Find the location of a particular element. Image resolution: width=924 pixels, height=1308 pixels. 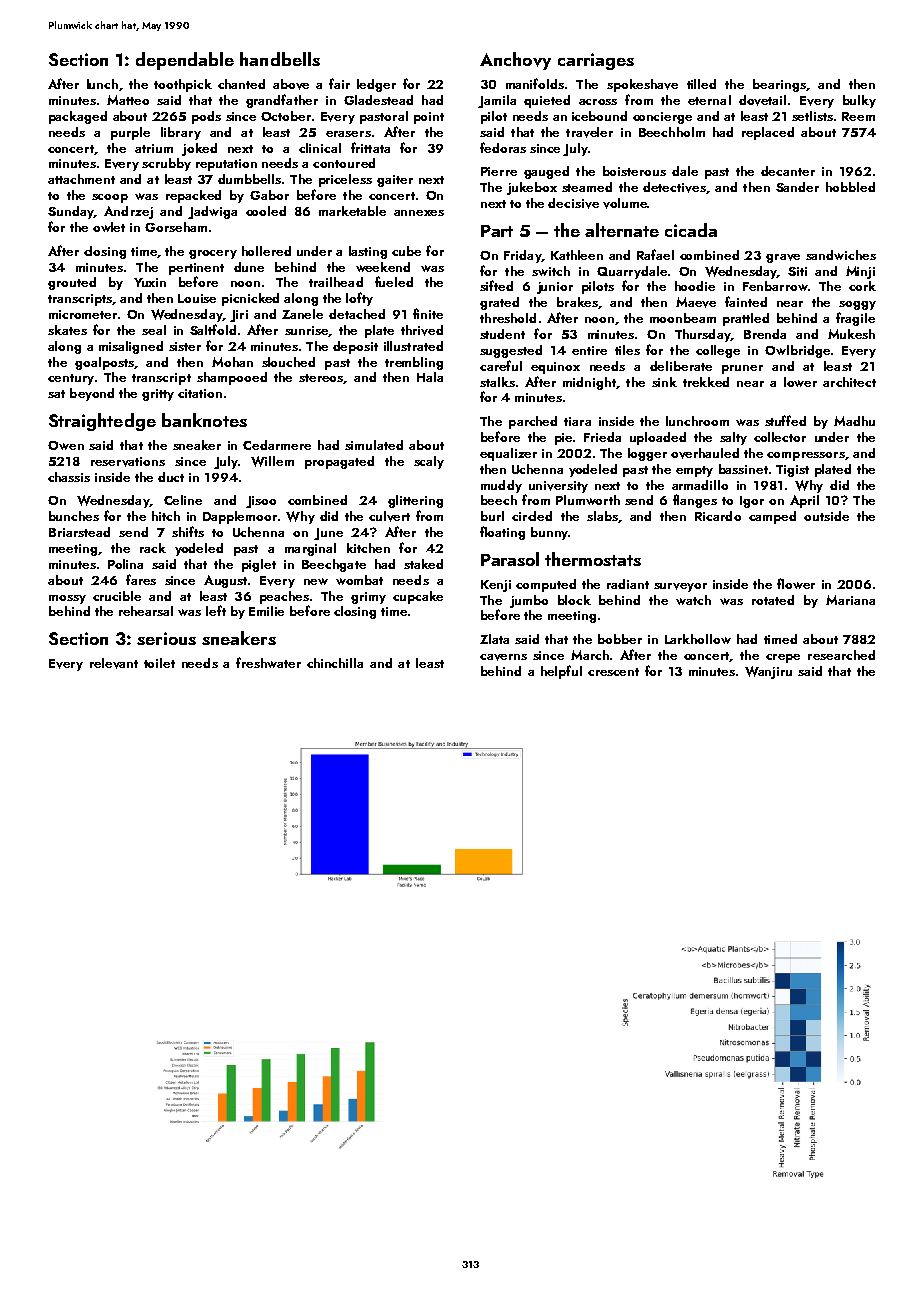

century is located at coordinates (71, 379).
